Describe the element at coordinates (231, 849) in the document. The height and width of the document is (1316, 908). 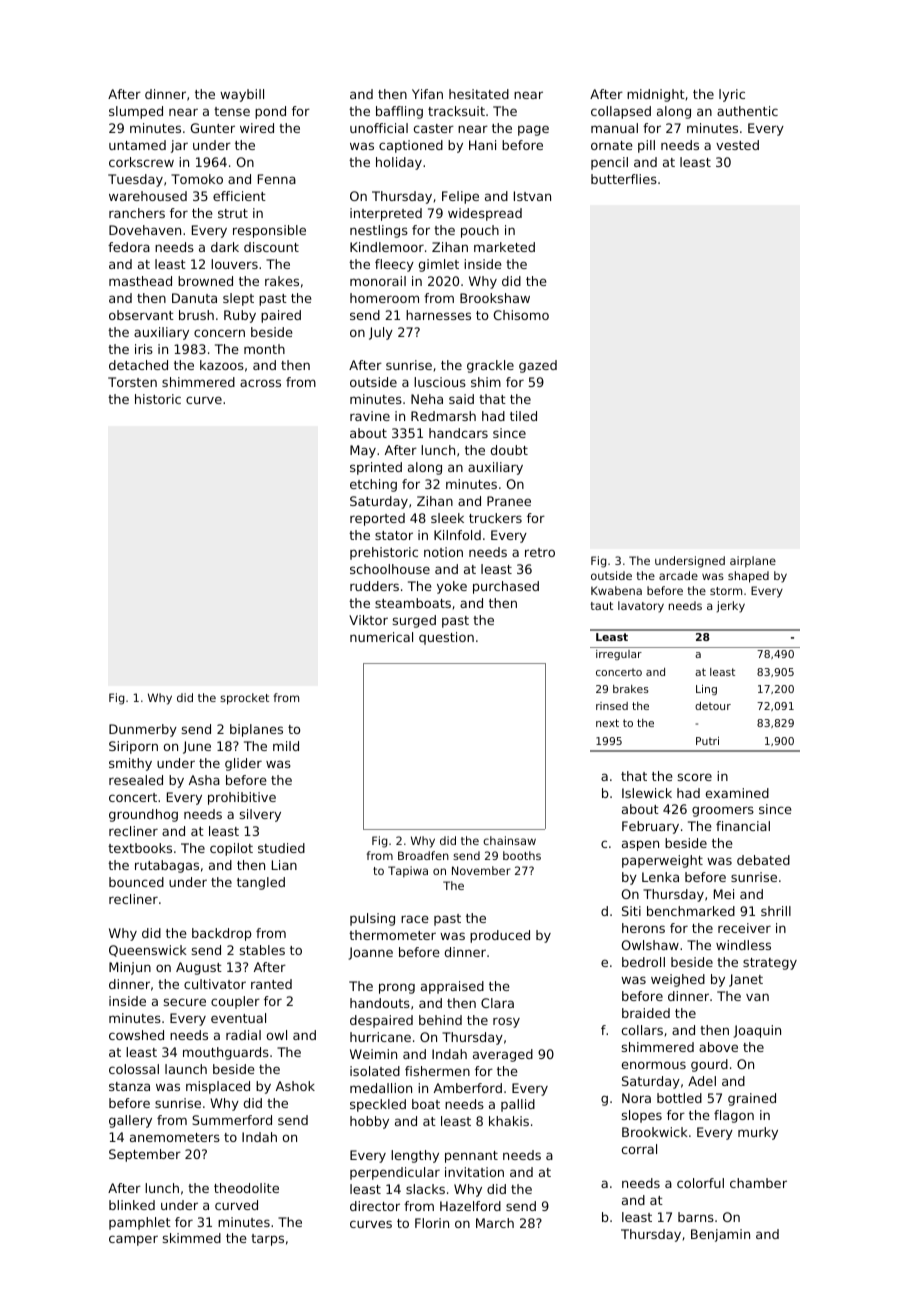
I see `copilot` at that location.
